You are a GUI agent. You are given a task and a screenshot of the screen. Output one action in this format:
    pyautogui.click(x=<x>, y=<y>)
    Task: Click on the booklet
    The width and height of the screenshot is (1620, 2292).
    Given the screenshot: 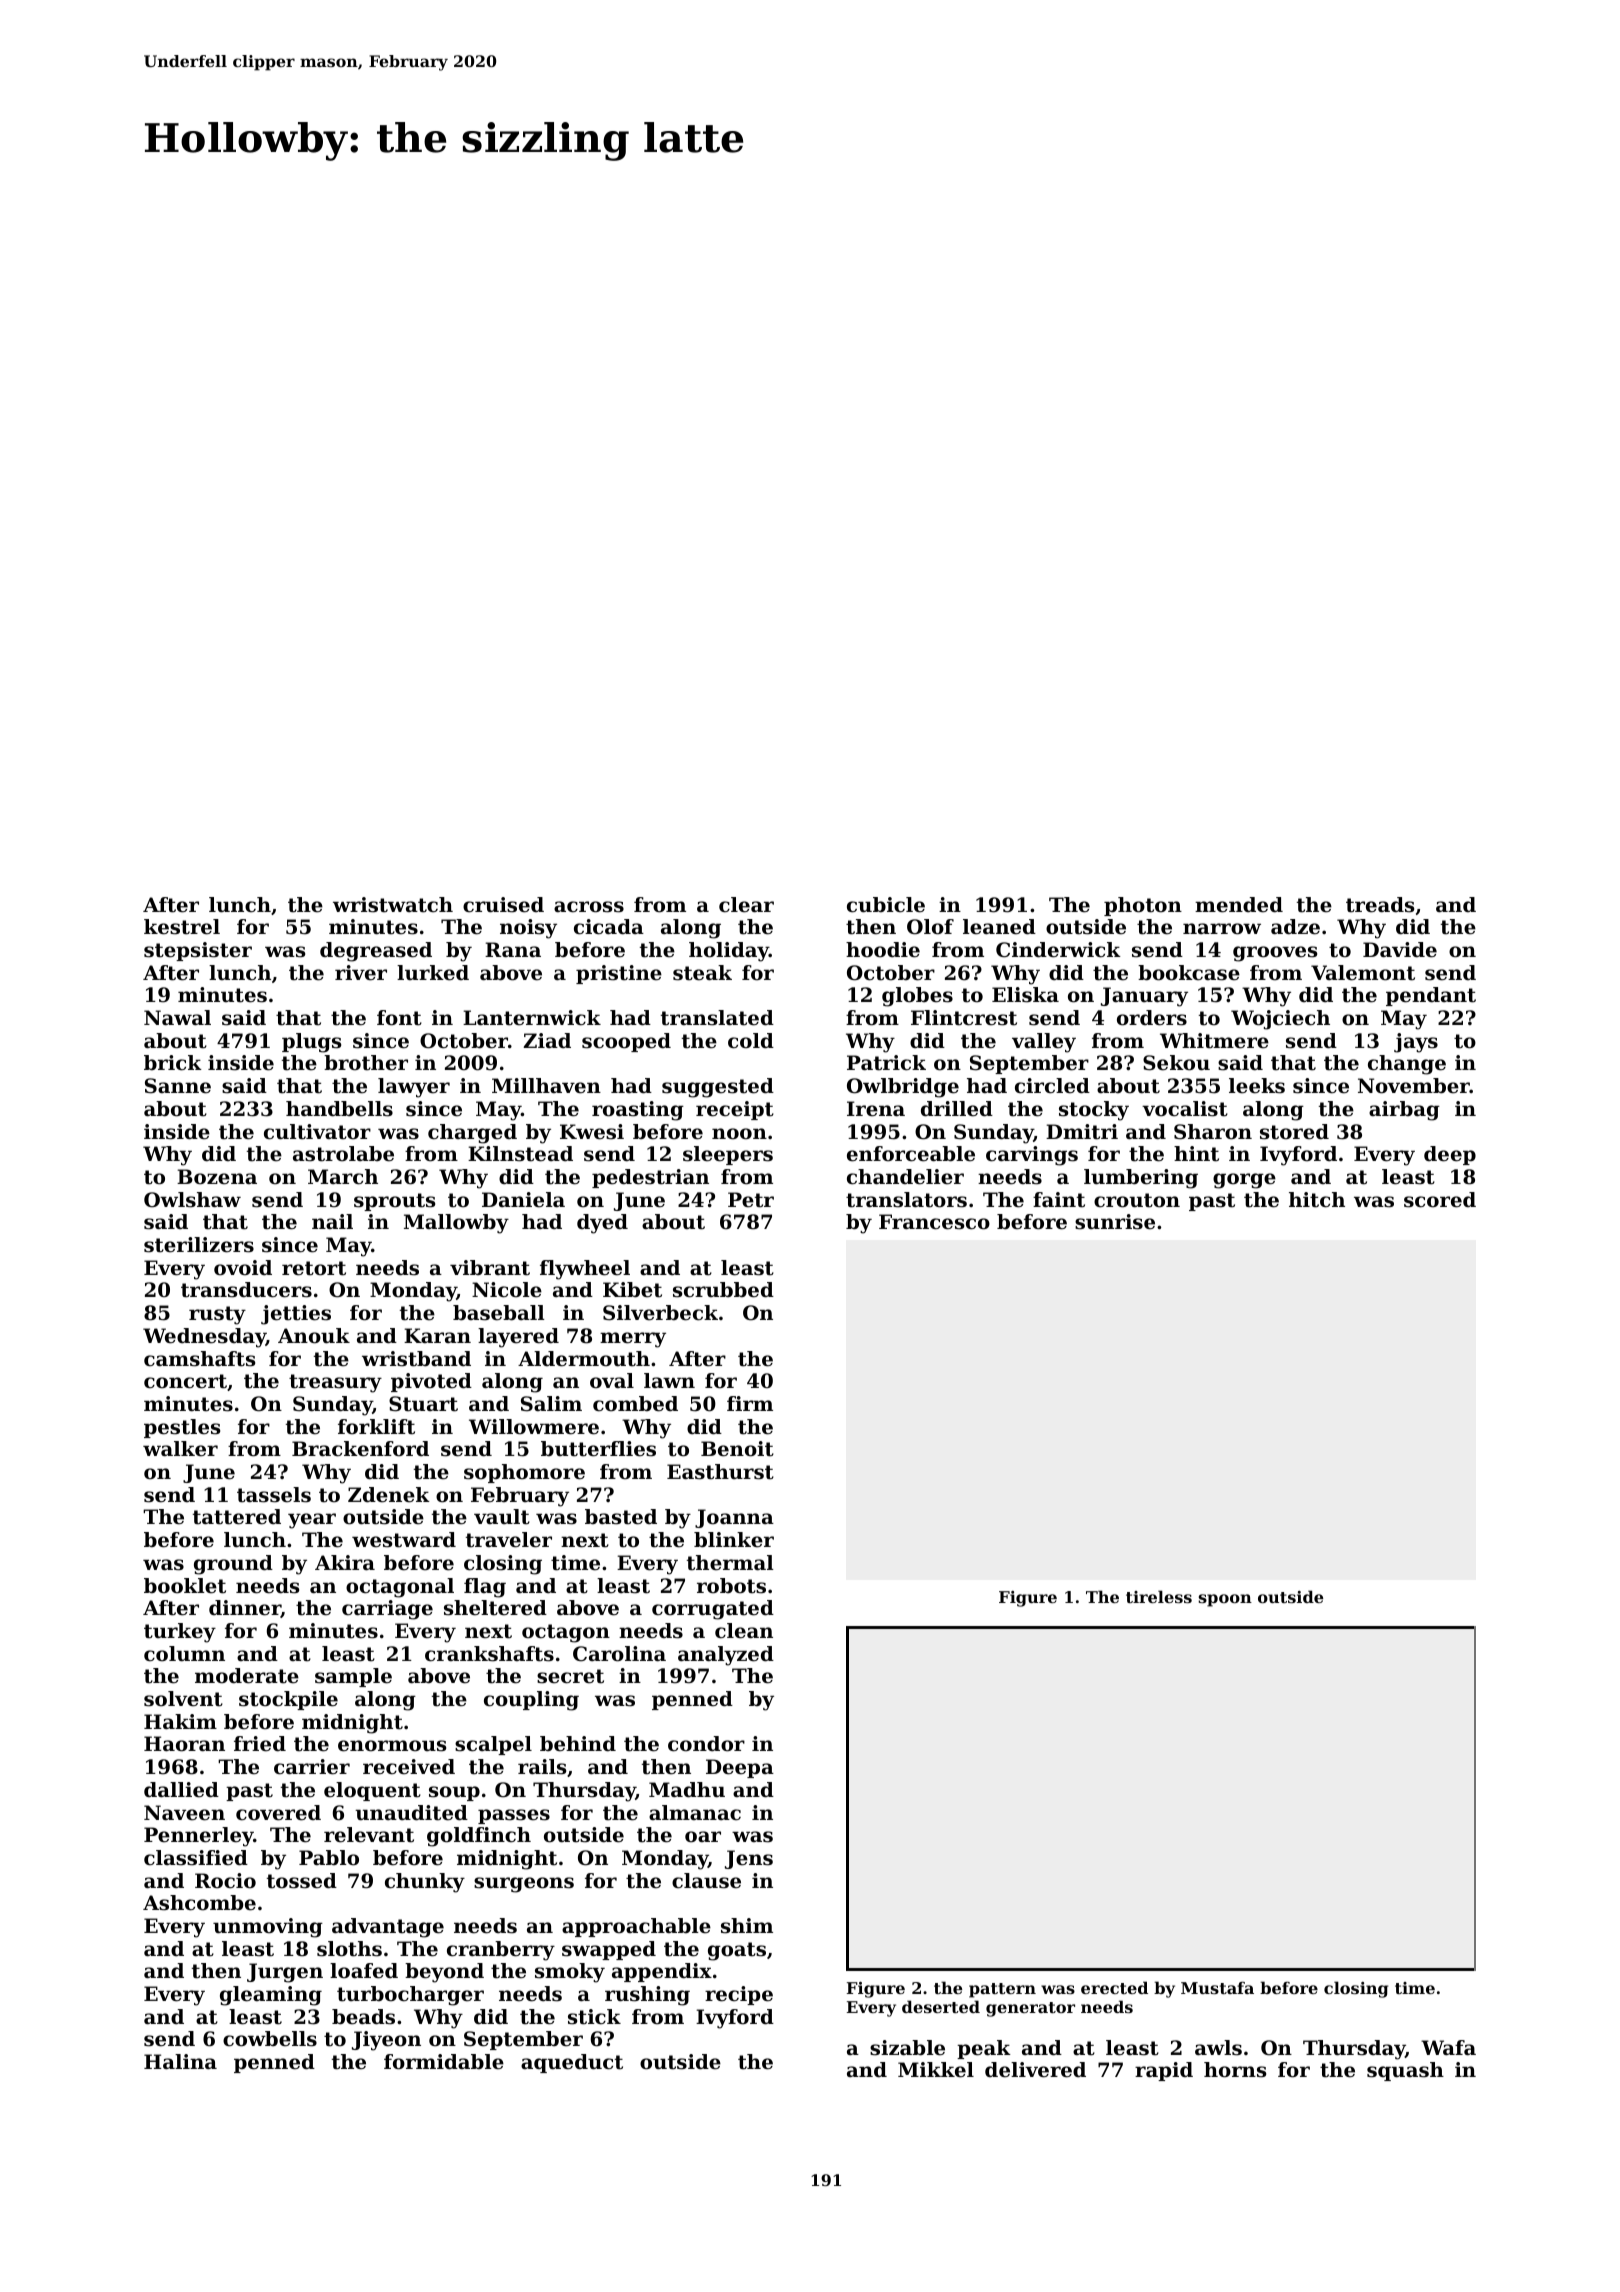 What is the action you would take?
    pyautogui.click(x=185, y=1586)
